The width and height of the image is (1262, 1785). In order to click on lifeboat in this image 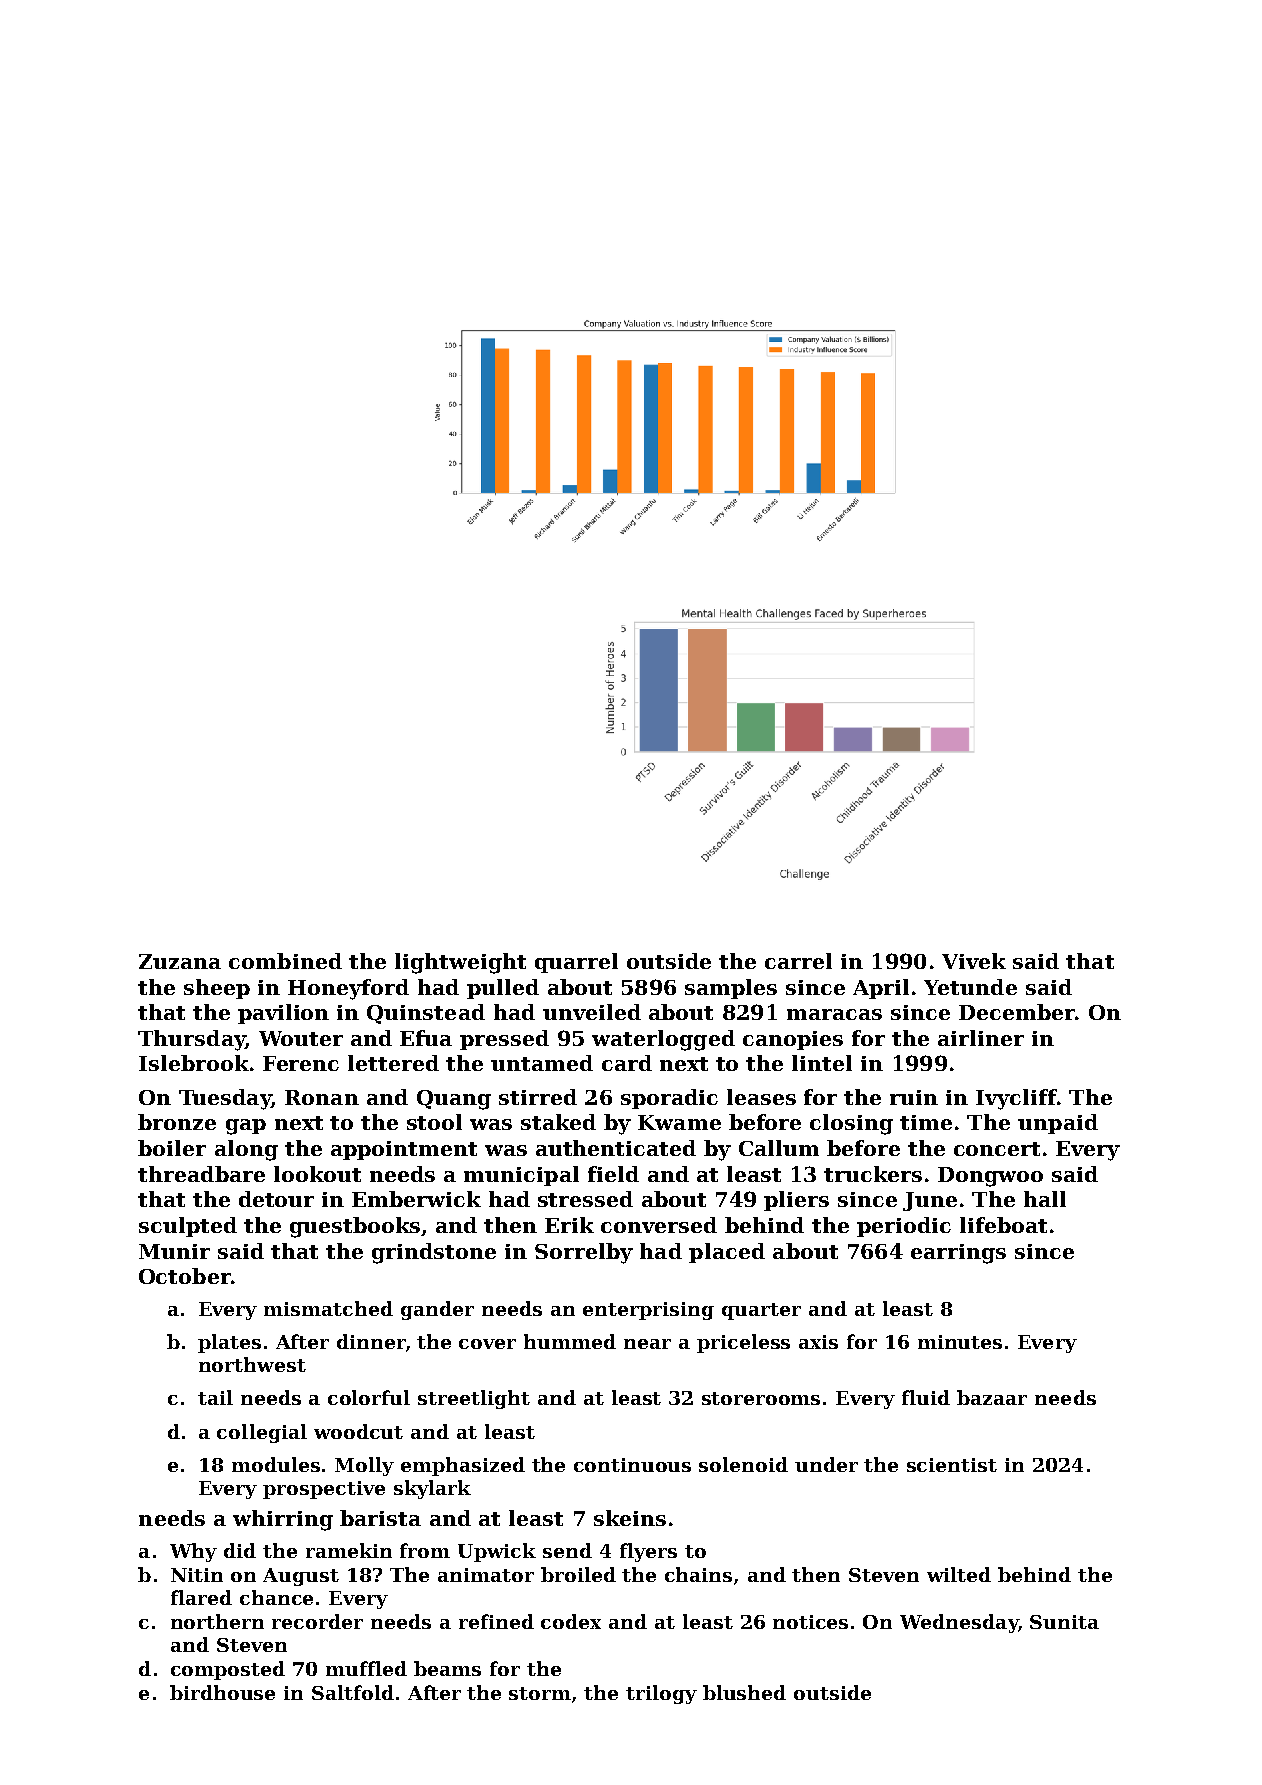, I will do `click(1003, 1225)`.
